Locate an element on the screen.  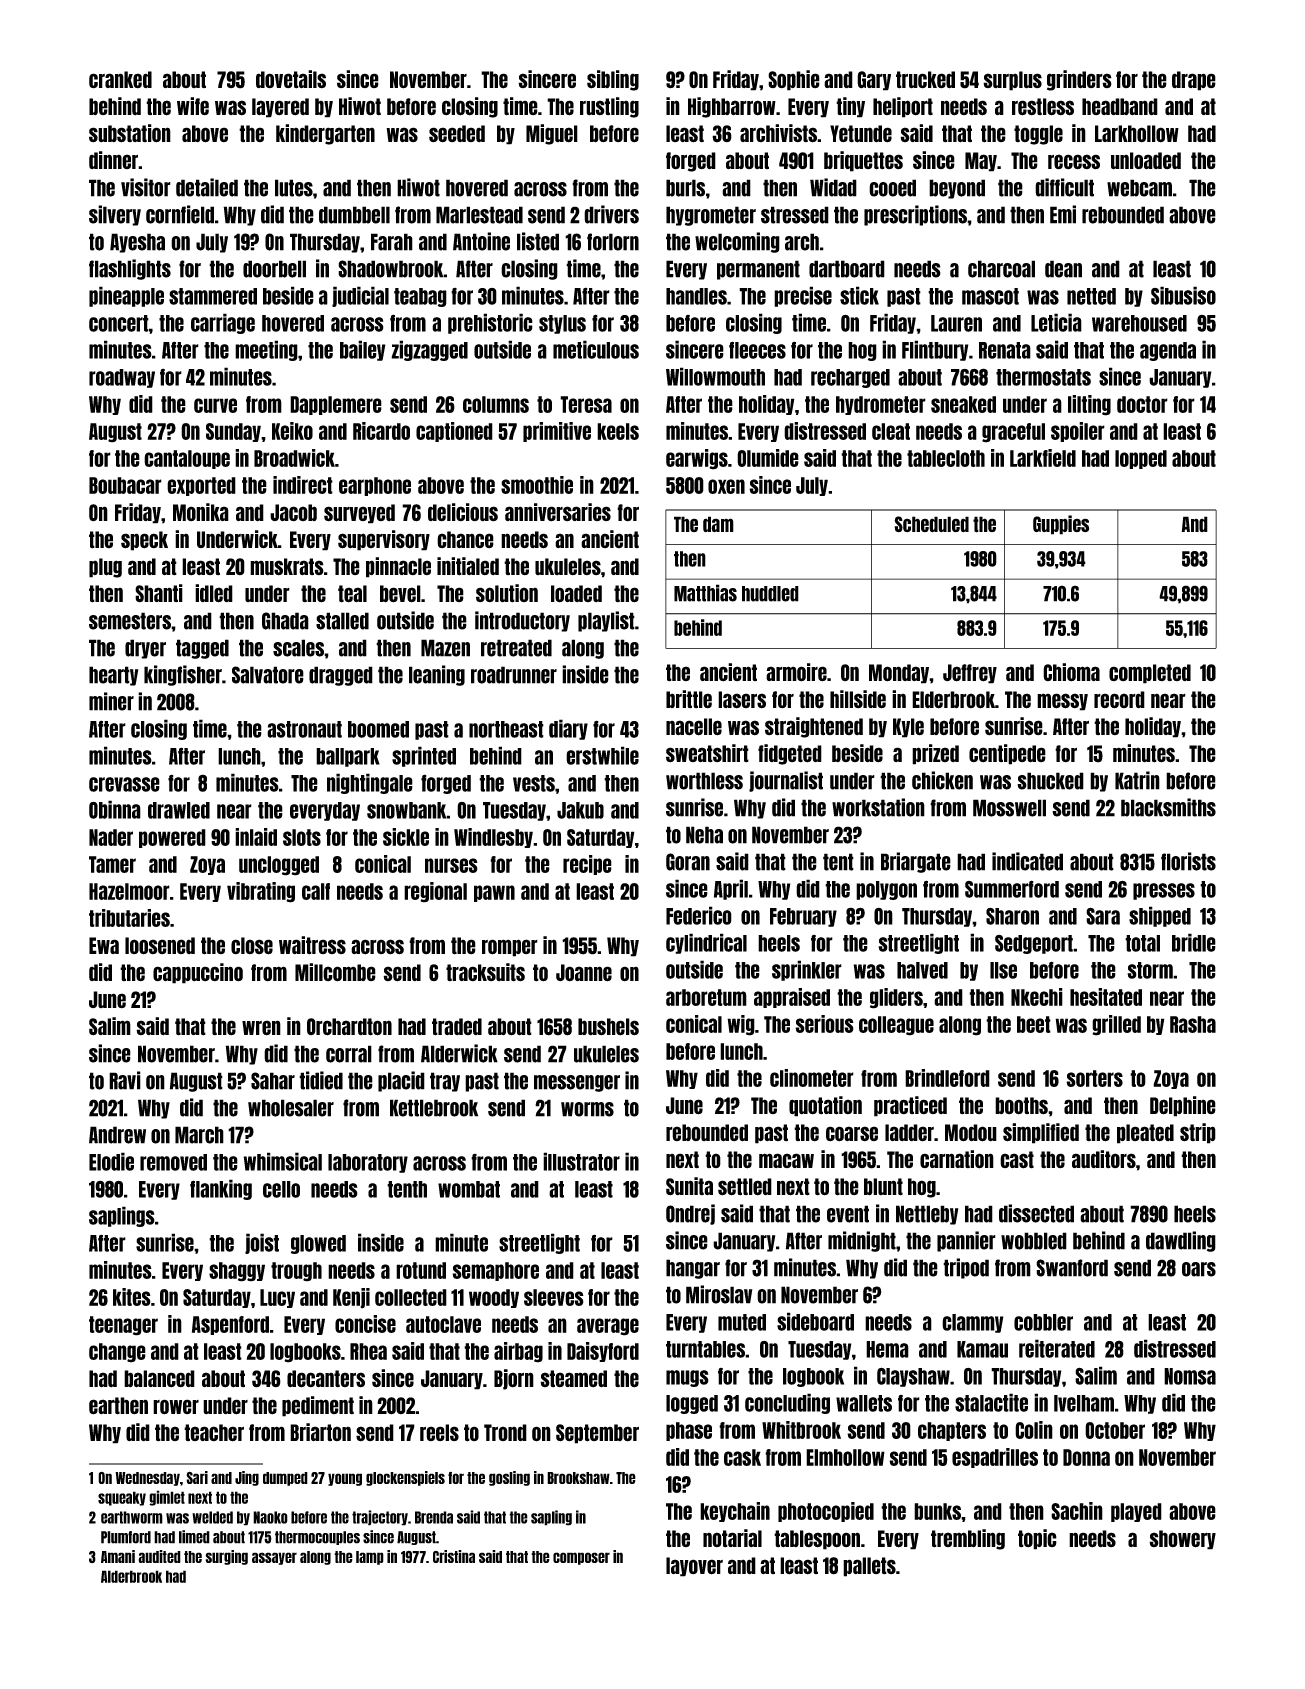
smoothie is located at coordinates (537, 485).
